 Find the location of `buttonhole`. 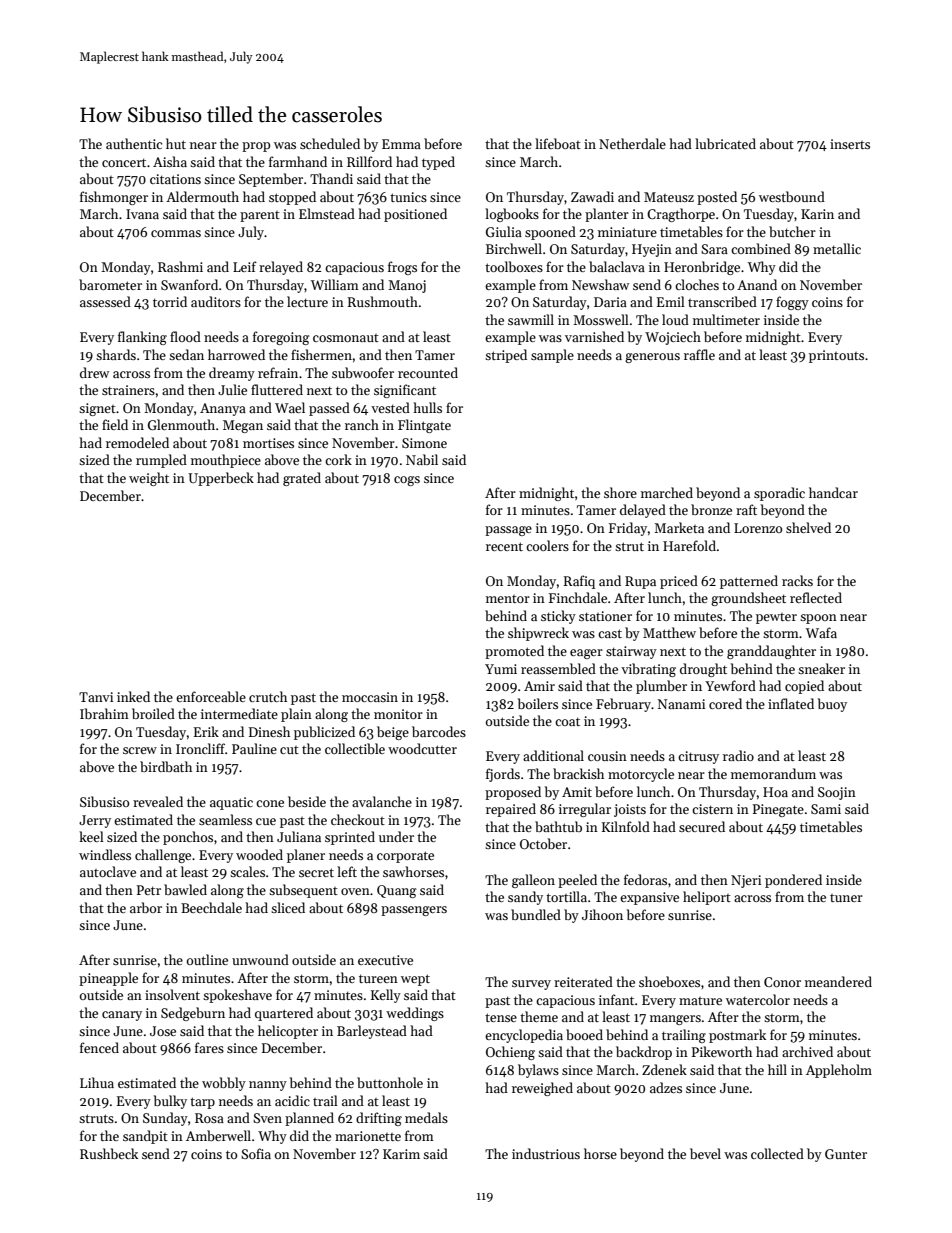

buttonhole is located at coordinates (390, 1082).
